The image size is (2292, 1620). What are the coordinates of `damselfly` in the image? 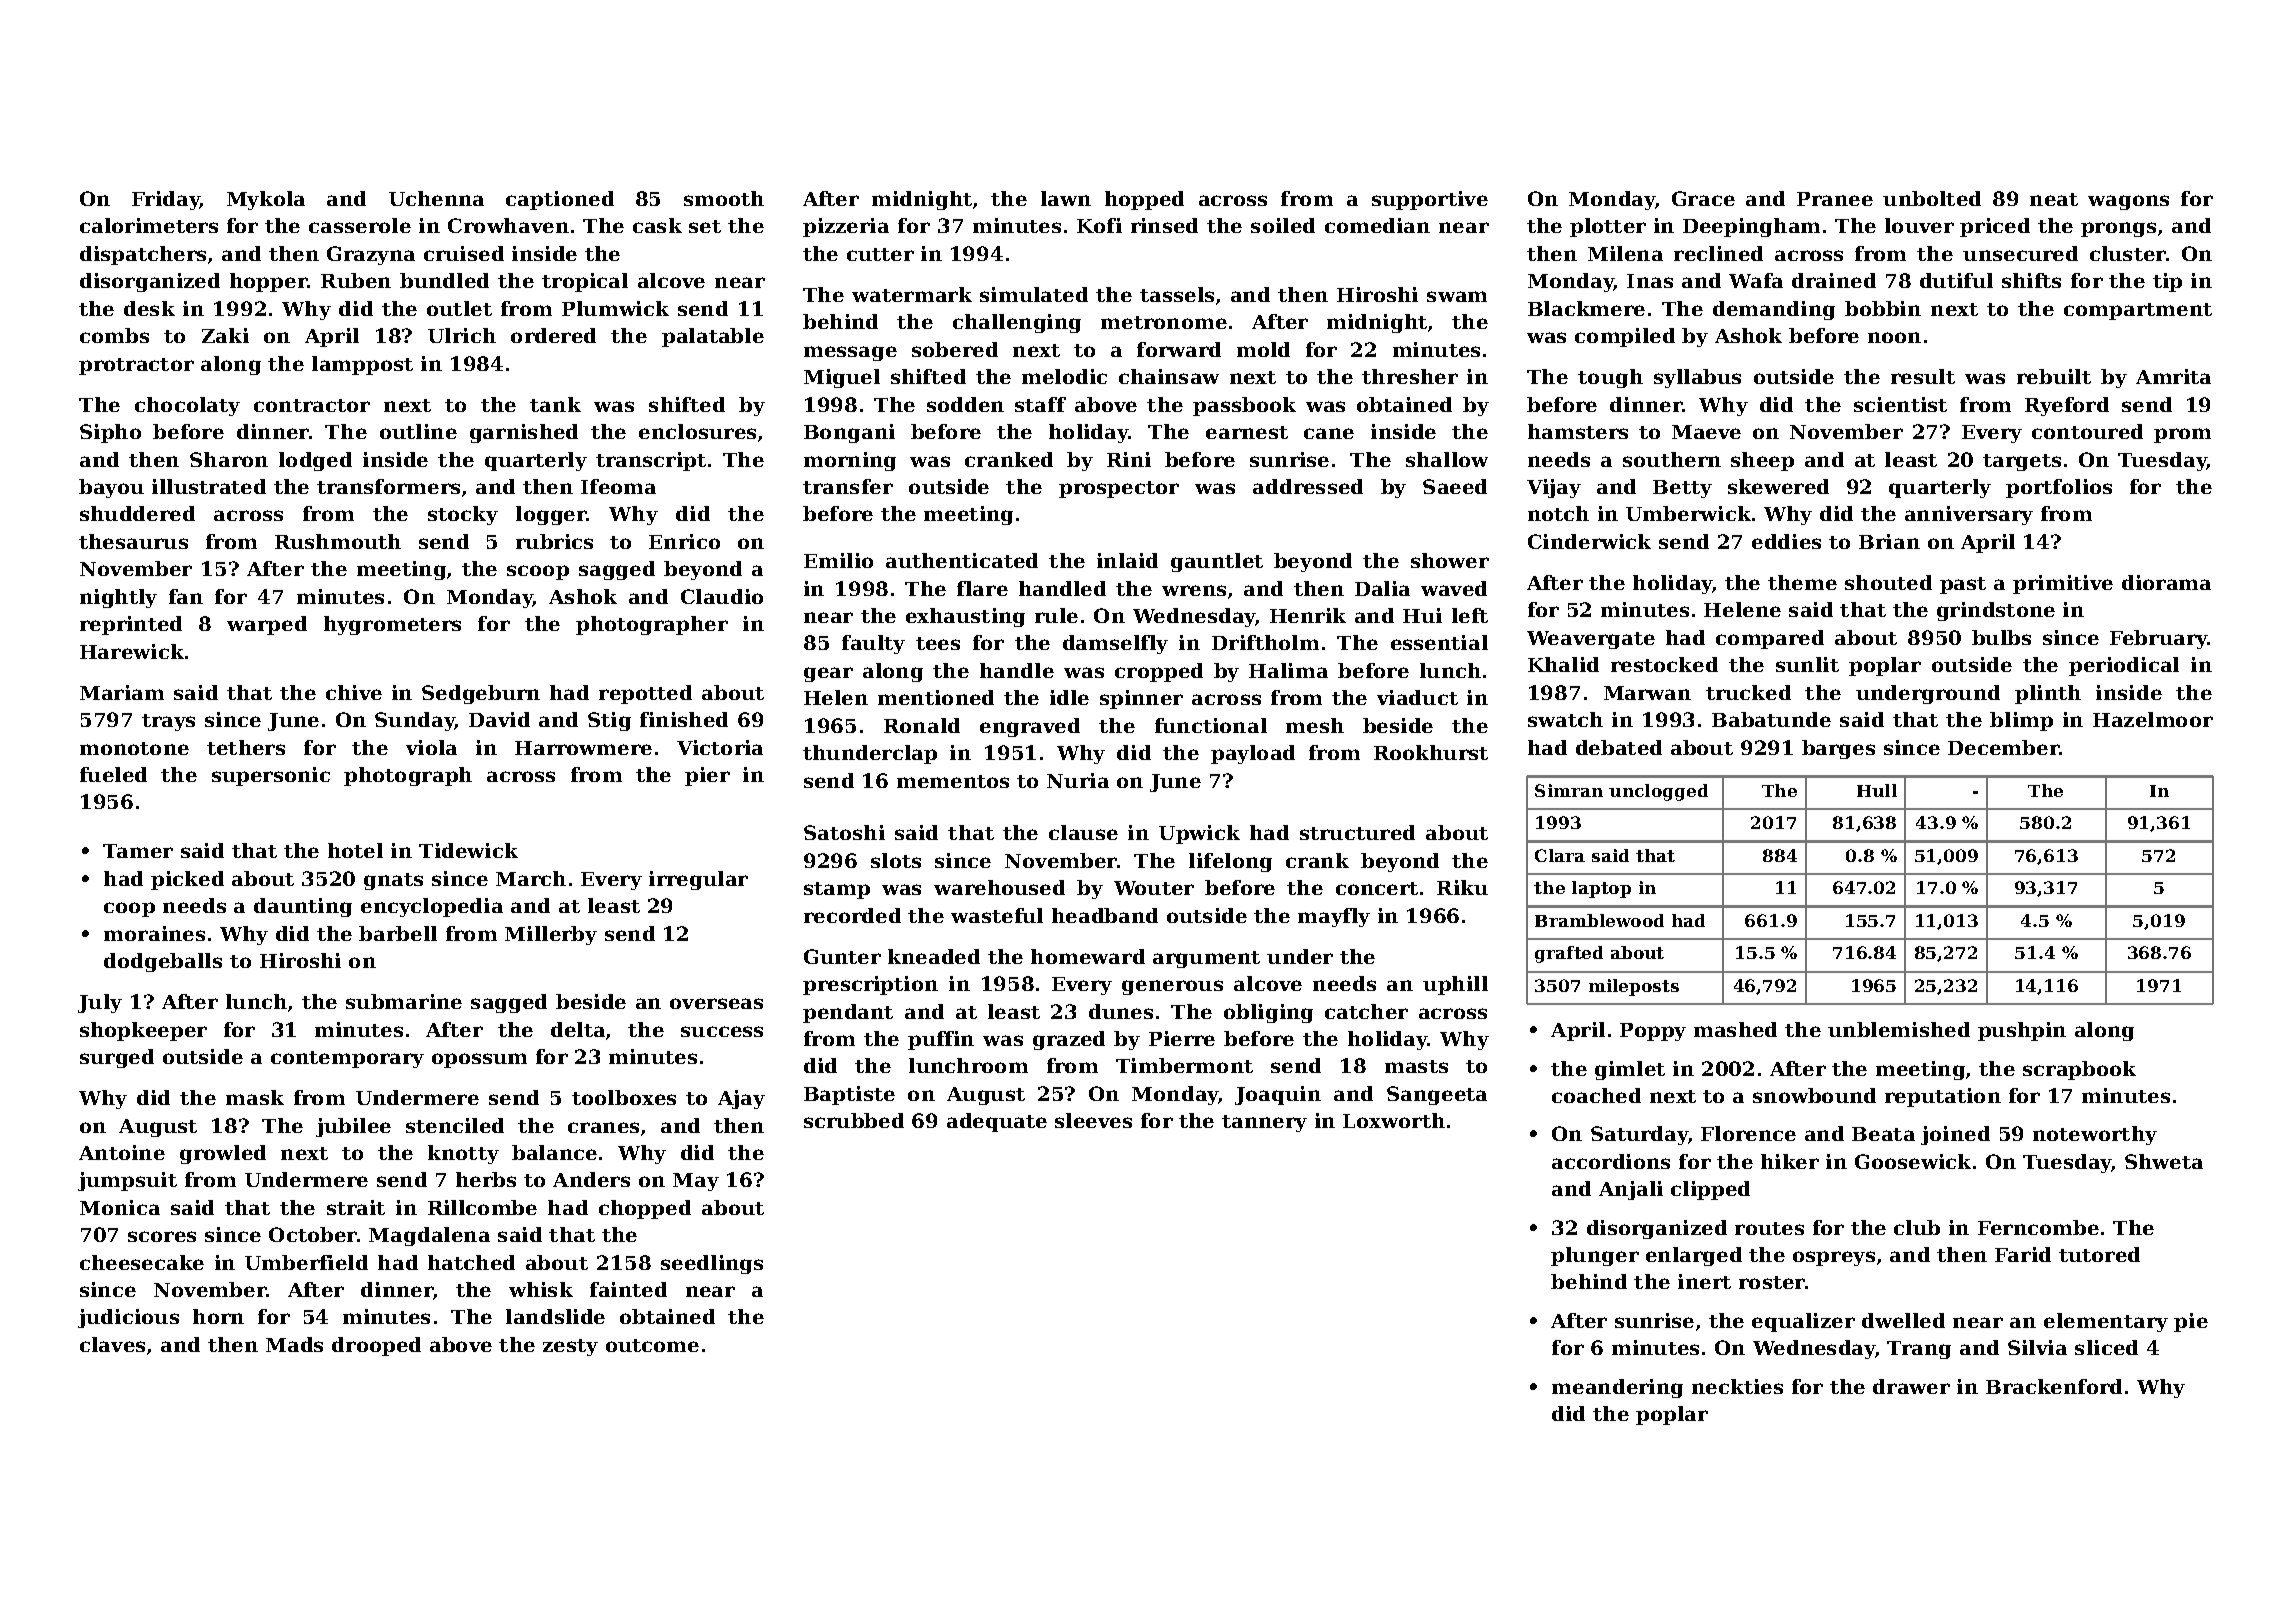 It's located at (1115, 644).
